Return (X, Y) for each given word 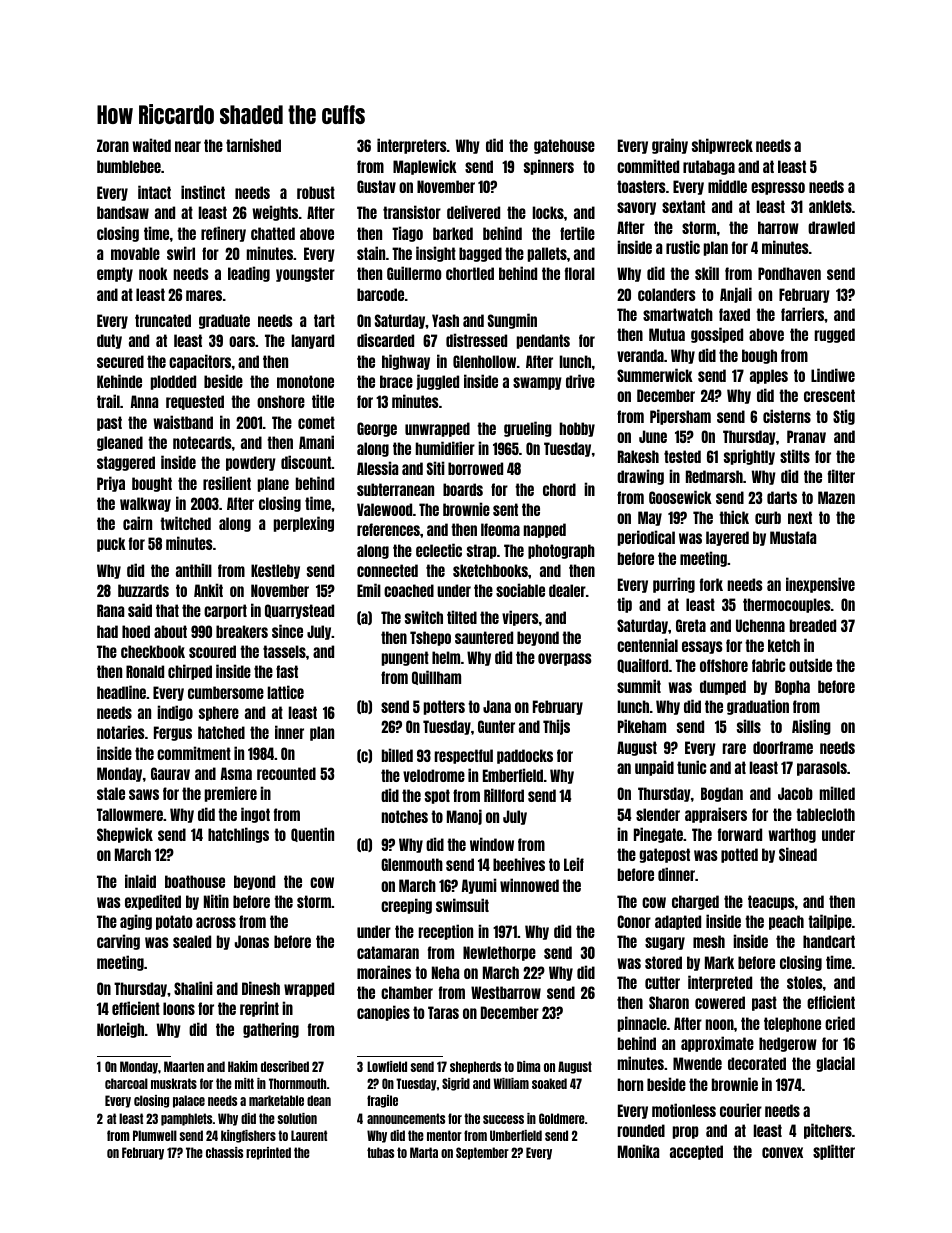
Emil (369, 590)
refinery (223, 234)
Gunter (496, 726)
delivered (473, 212)
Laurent (309, 1135)
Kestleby (275, 571)
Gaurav (170, 773)
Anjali (736, 295)
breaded (813, 625)
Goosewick (680, 497)
